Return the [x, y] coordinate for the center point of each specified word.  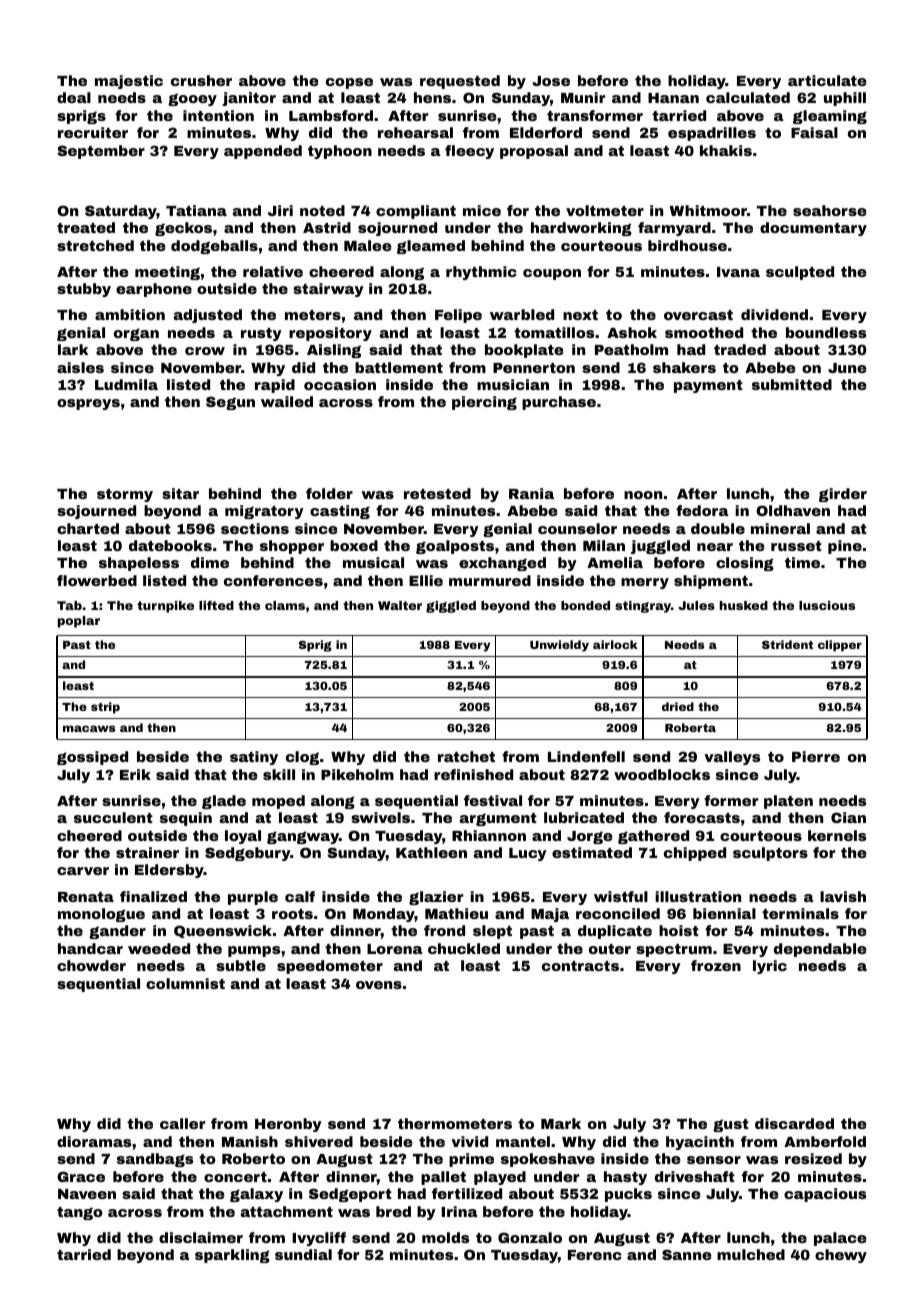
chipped [695, 854]
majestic [129, 82]
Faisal [814, 132]
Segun [230, 403]
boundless [826, 332]
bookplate [524, 351]
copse [349, 83]
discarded [794, 1123]
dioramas [94, 1141]
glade [224, 802]
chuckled [464, 948]
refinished [473, 774]
